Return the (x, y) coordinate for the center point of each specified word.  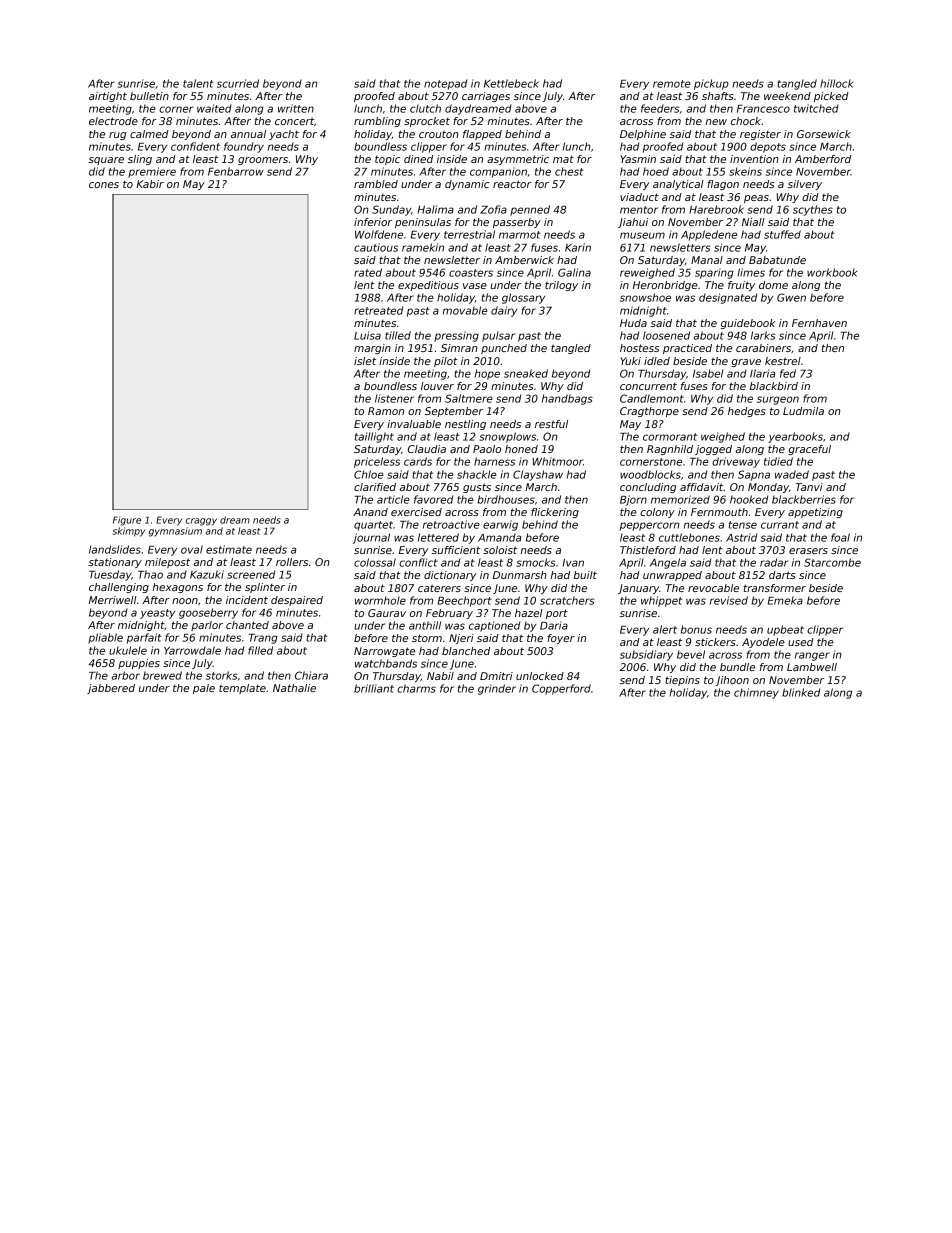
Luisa (367, 335)
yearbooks (795, 437)
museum (642, 235)
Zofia (493, 209)
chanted (247, 625)
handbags (567, 399)
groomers (263, 161)
